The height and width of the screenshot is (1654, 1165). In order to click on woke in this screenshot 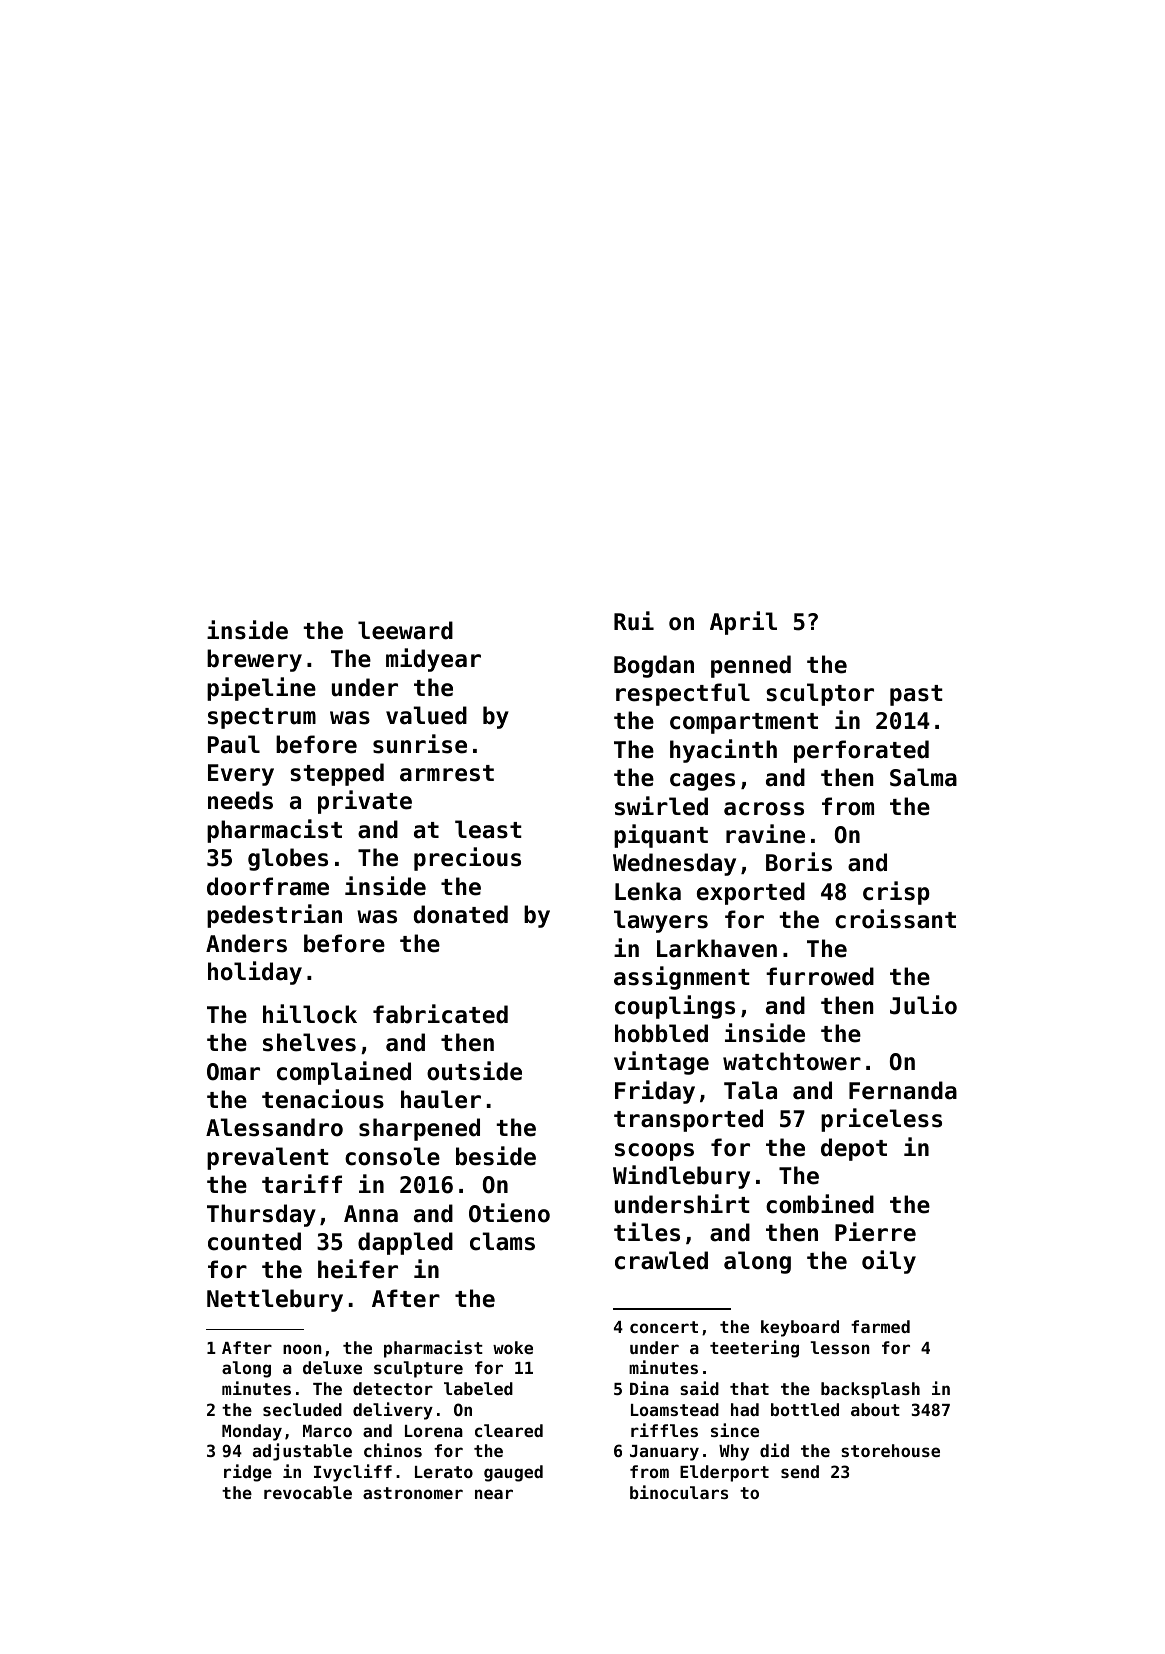, I will do `click(513, 1347)`.
